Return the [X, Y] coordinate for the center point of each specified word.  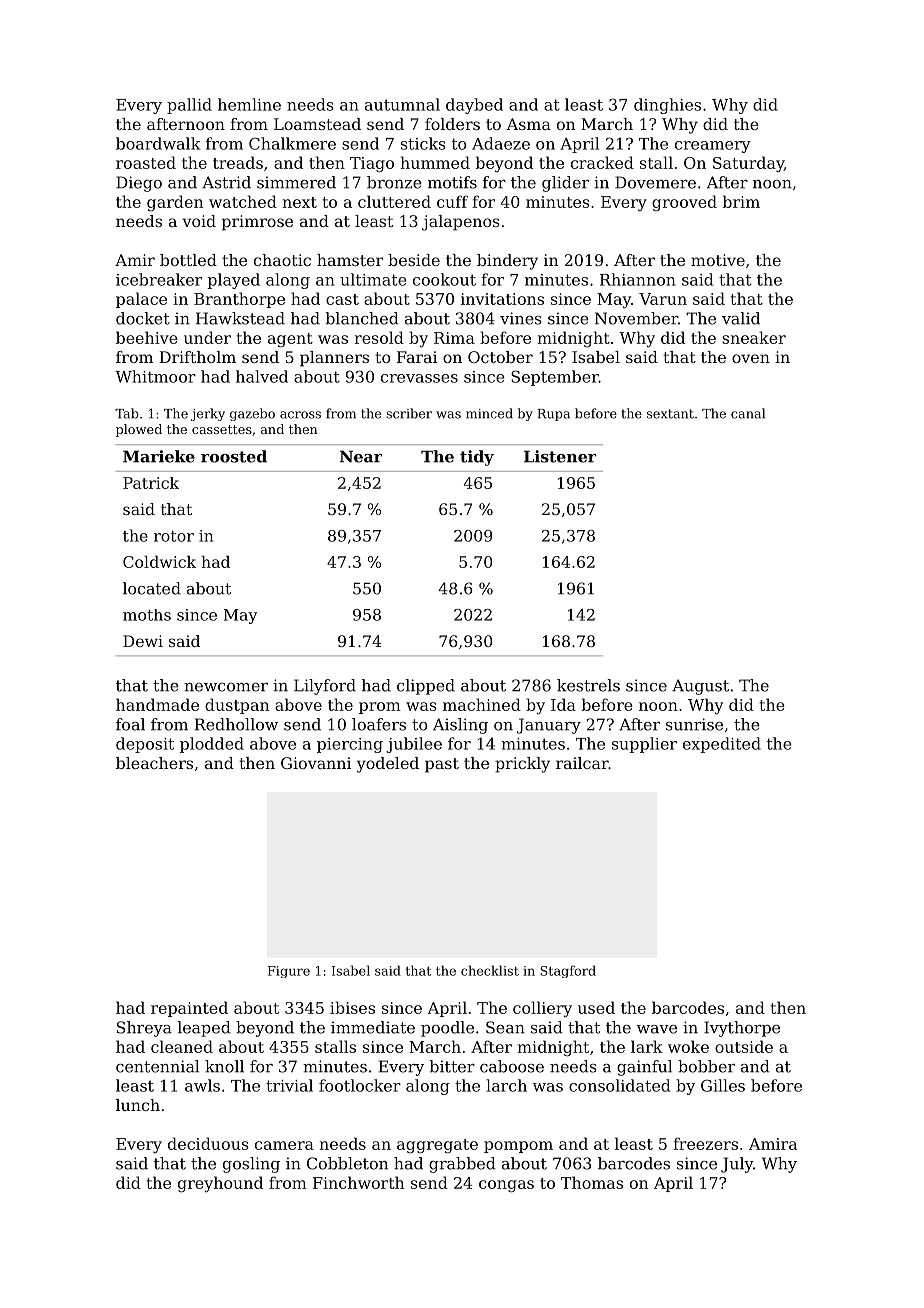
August [700, 687]
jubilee [414, 745]
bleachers [154, 763]
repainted [189, 1009]
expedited [722, 745]
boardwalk [158, 143]
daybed [474, 106]
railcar [582, 763]
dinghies [667, 106]
